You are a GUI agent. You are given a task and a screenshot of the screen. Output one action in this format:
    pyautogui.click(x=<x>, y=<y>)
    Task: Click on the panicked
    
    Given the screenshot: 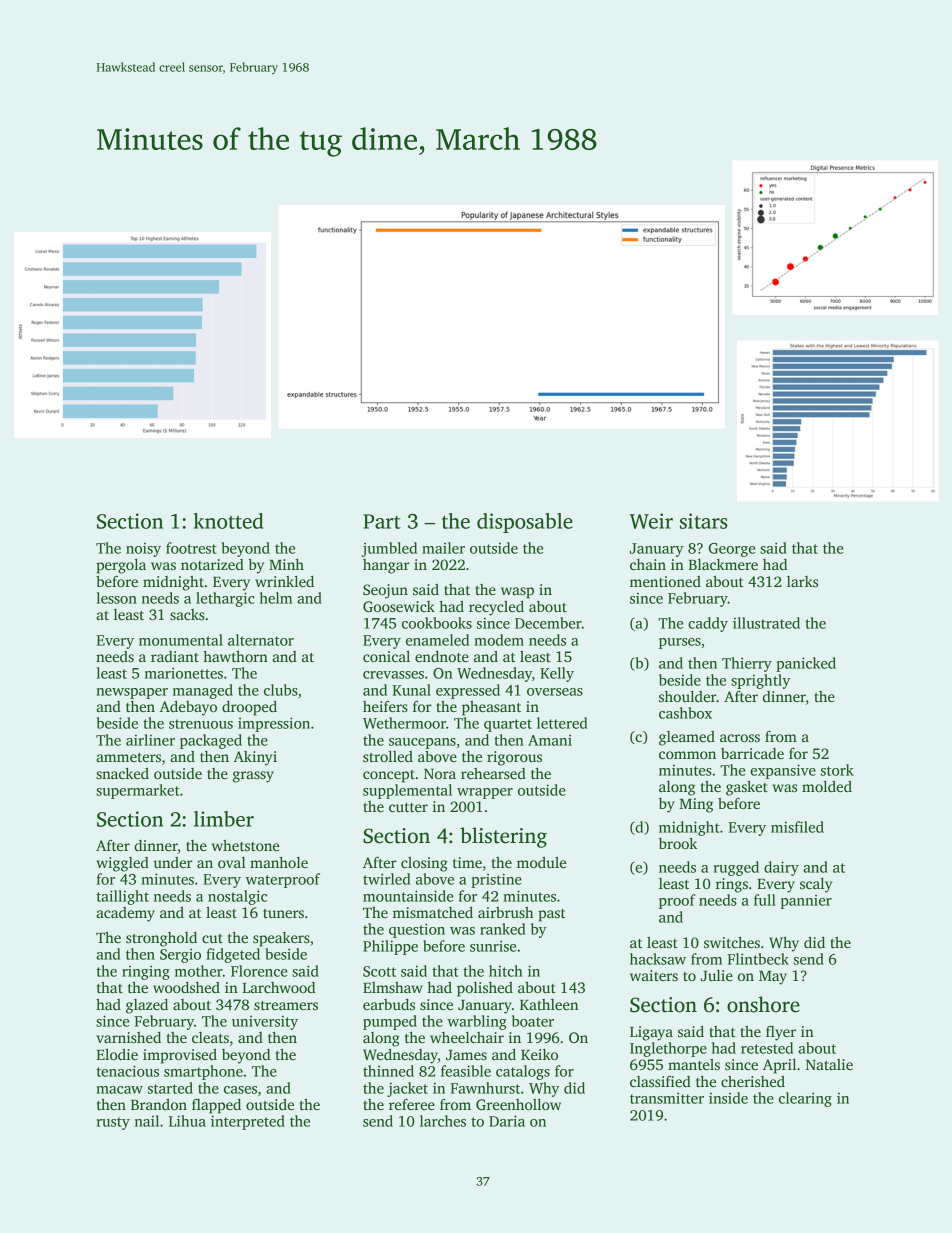 What is the action you would take?
    pyautogui.click(x=806, y=664)
